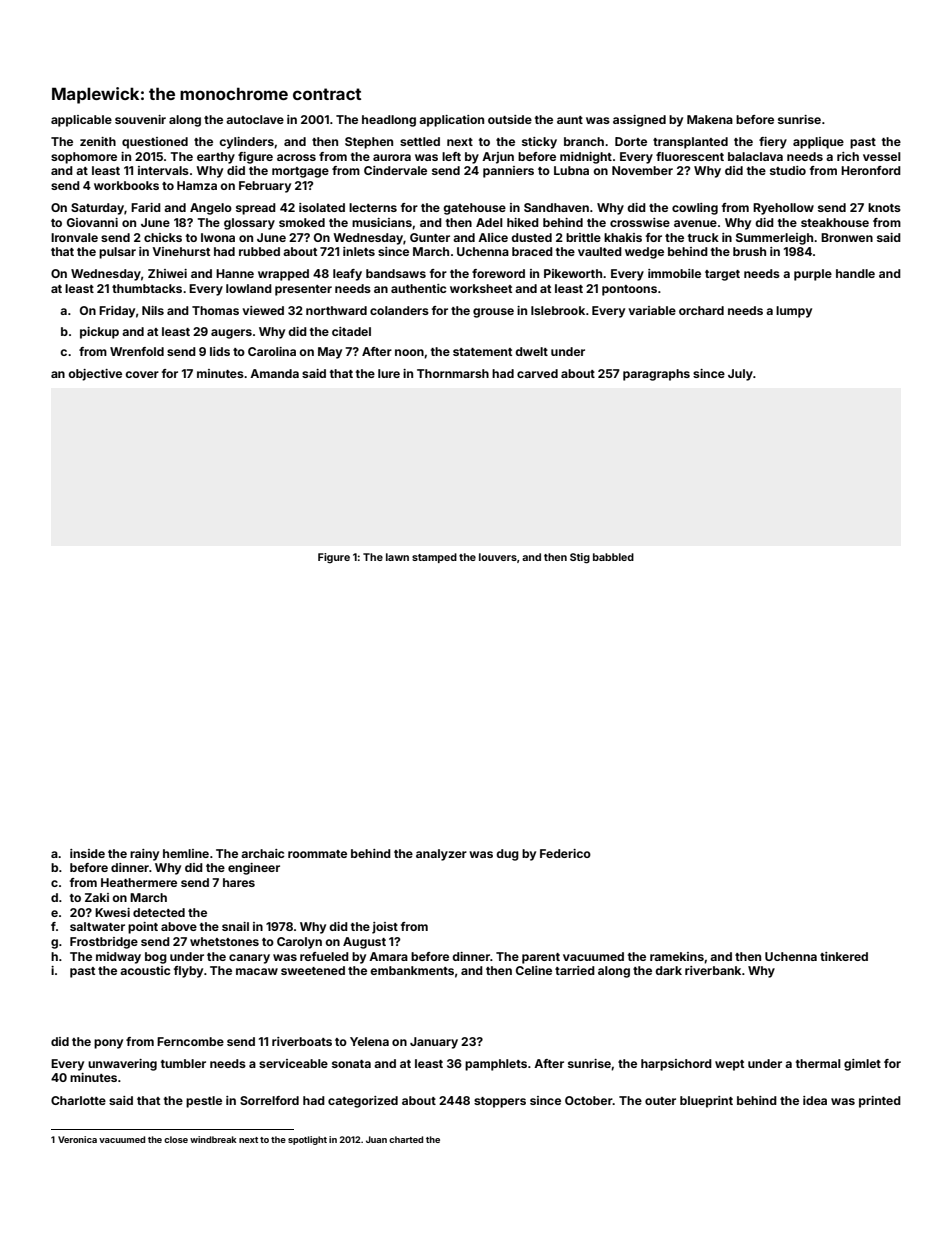 The width and height of the image is (952, 1233). I want to click on Makena, so click(710, 119).
